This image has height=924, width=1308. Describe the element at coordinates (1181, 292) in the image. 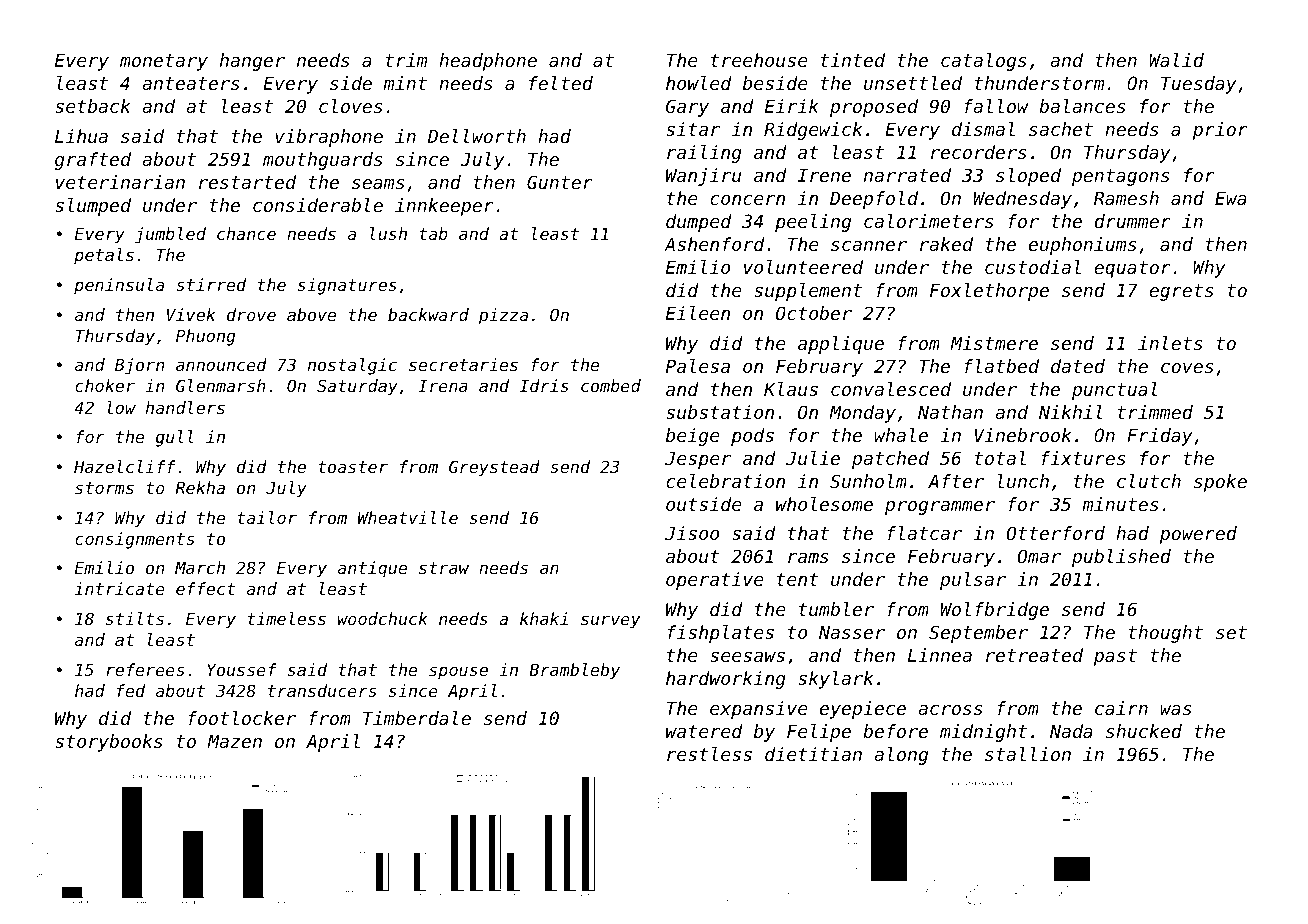

I see `egrets` at that location.
